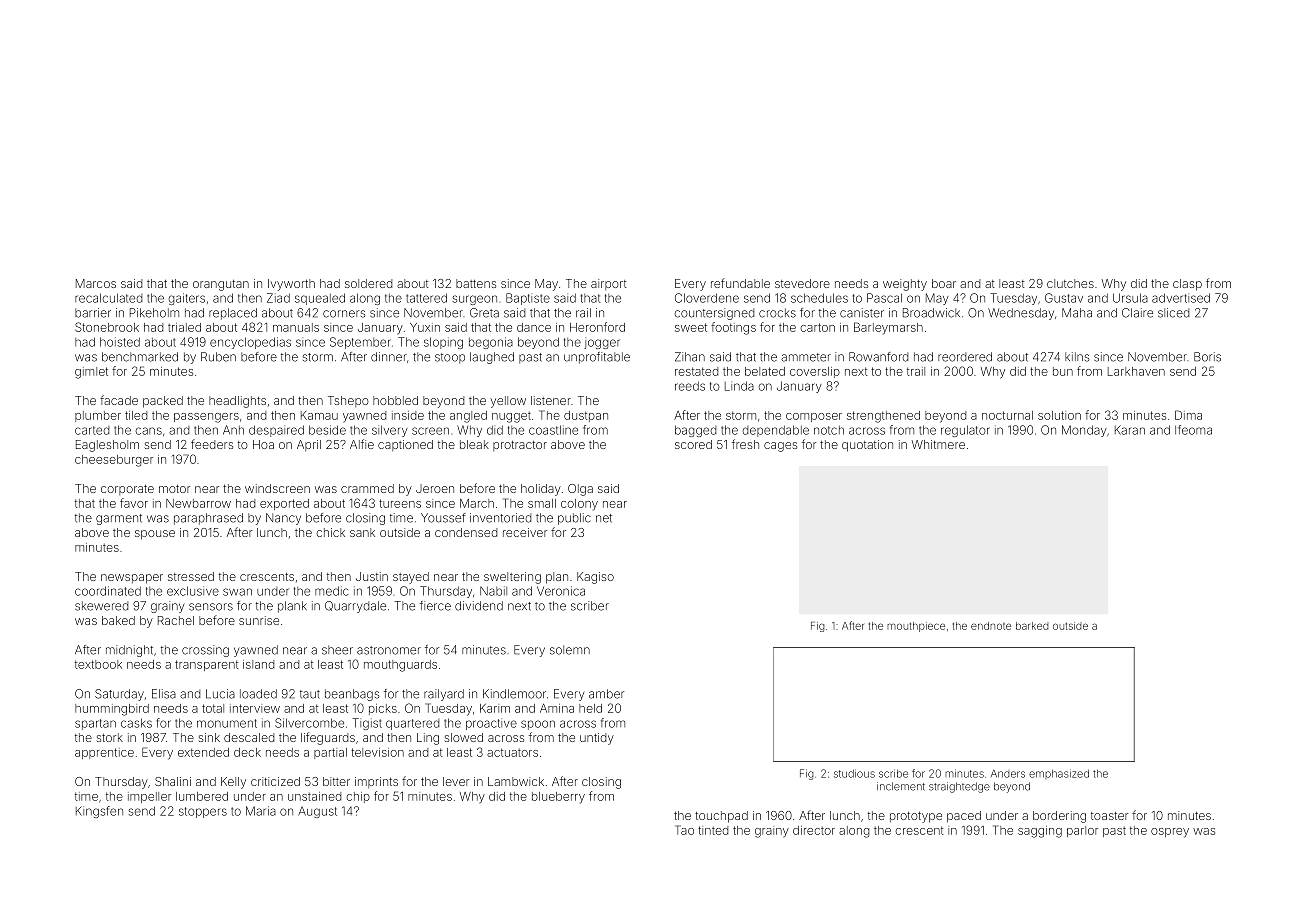  Describe the element at coordinates (259, 620) in the screenshot. I see `sunrise` at that location.
